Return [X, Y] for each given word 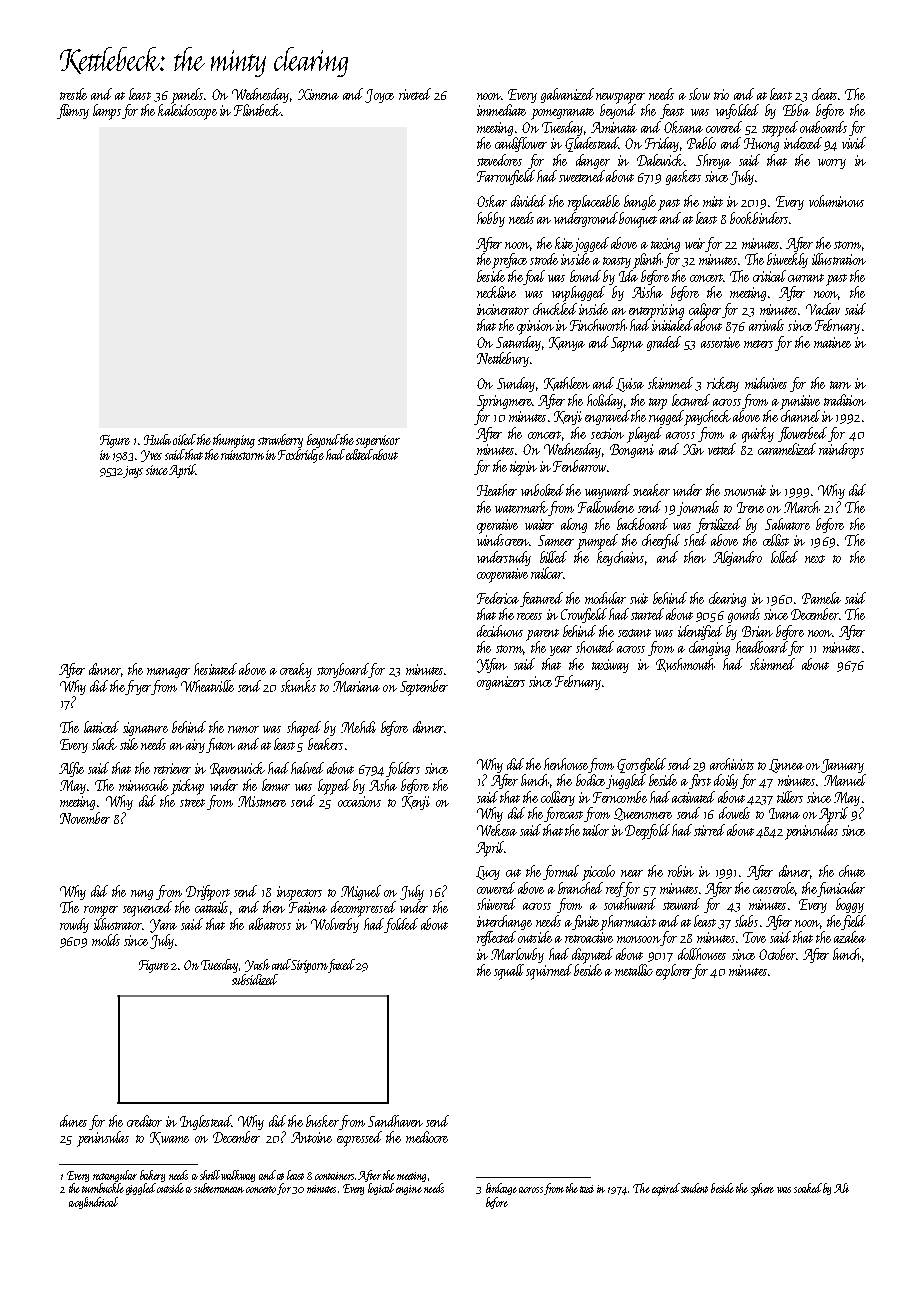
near [632, 873]
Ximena [318, 94]
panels [187, 96]
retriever [172, 768]
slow [699, 94]
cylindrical [96, 1203]
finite [585, 922]
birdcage [501, 1189]
